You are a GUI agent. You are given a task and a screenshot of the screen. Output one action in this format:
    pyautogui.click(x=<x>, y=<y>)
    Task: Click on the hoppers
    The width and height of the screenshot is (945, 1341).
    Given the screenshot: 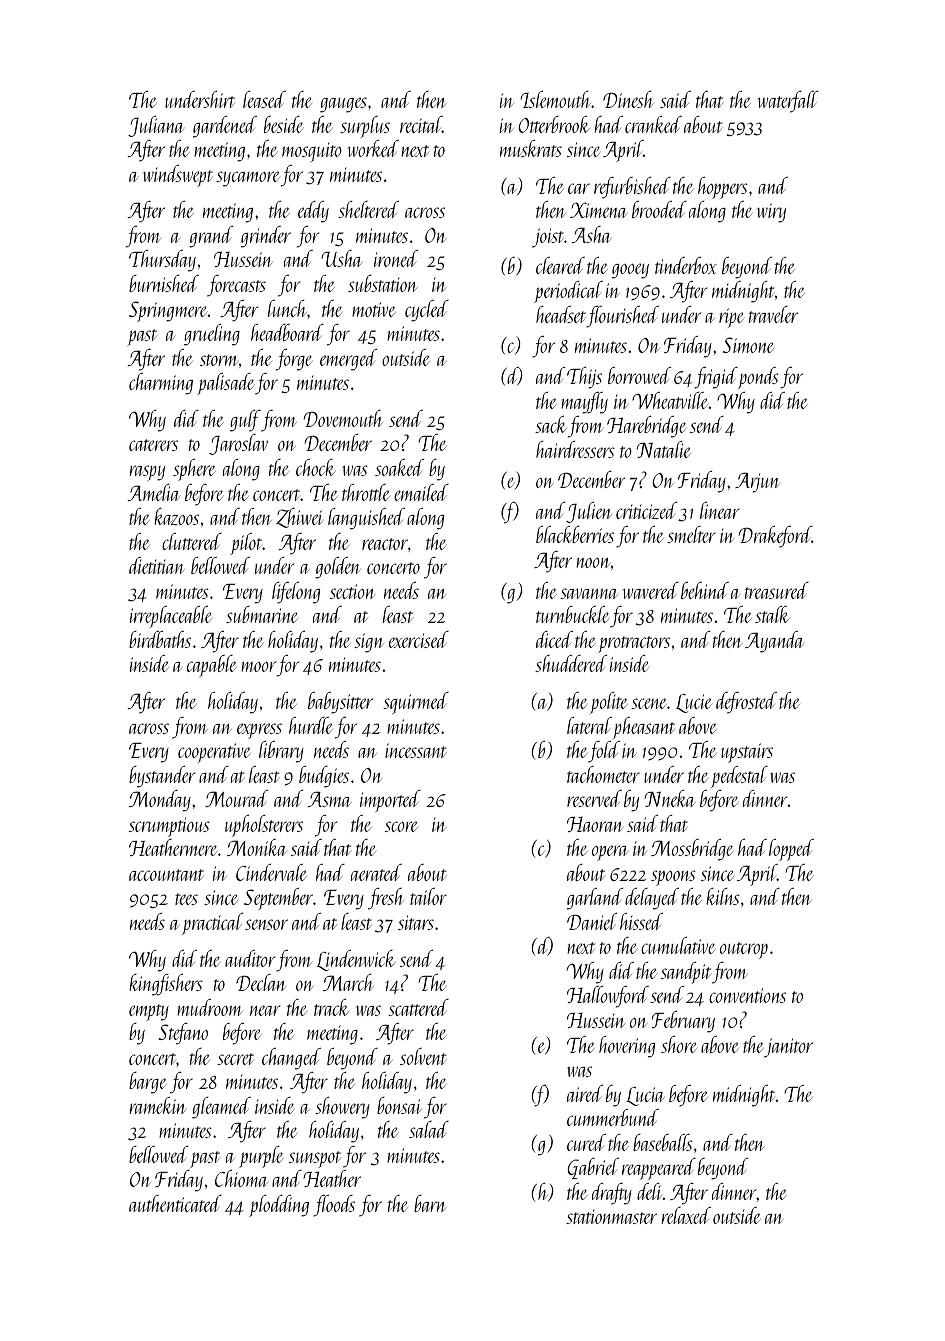 What is the action you would take?
    pyautogui.click(x=723, y=188)
